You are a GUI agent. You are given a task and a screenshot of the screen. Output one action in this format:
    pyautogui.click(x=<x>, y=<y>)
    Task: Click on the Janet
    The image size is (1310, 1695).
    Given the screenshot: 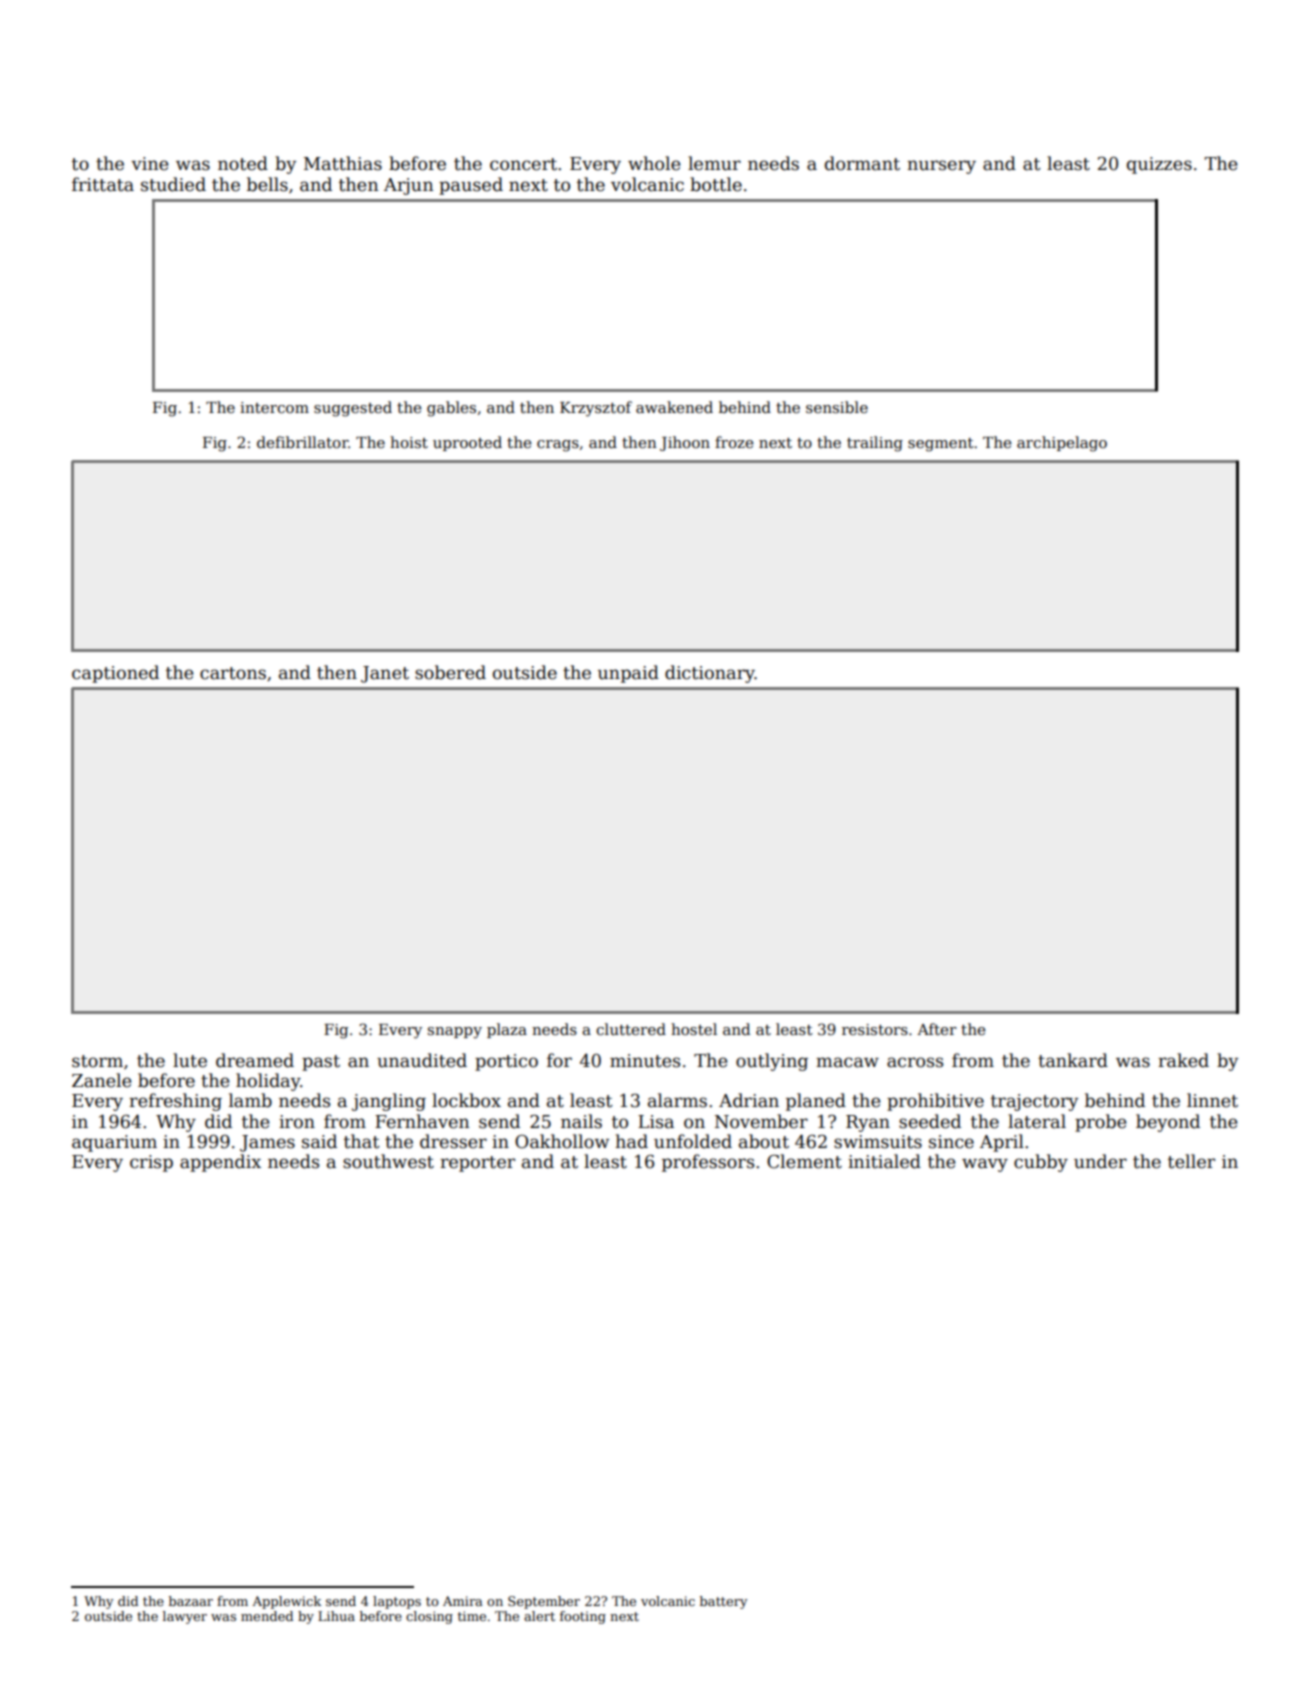 What is the action you would take?
    pyautogui.click(x=385, y=674)
